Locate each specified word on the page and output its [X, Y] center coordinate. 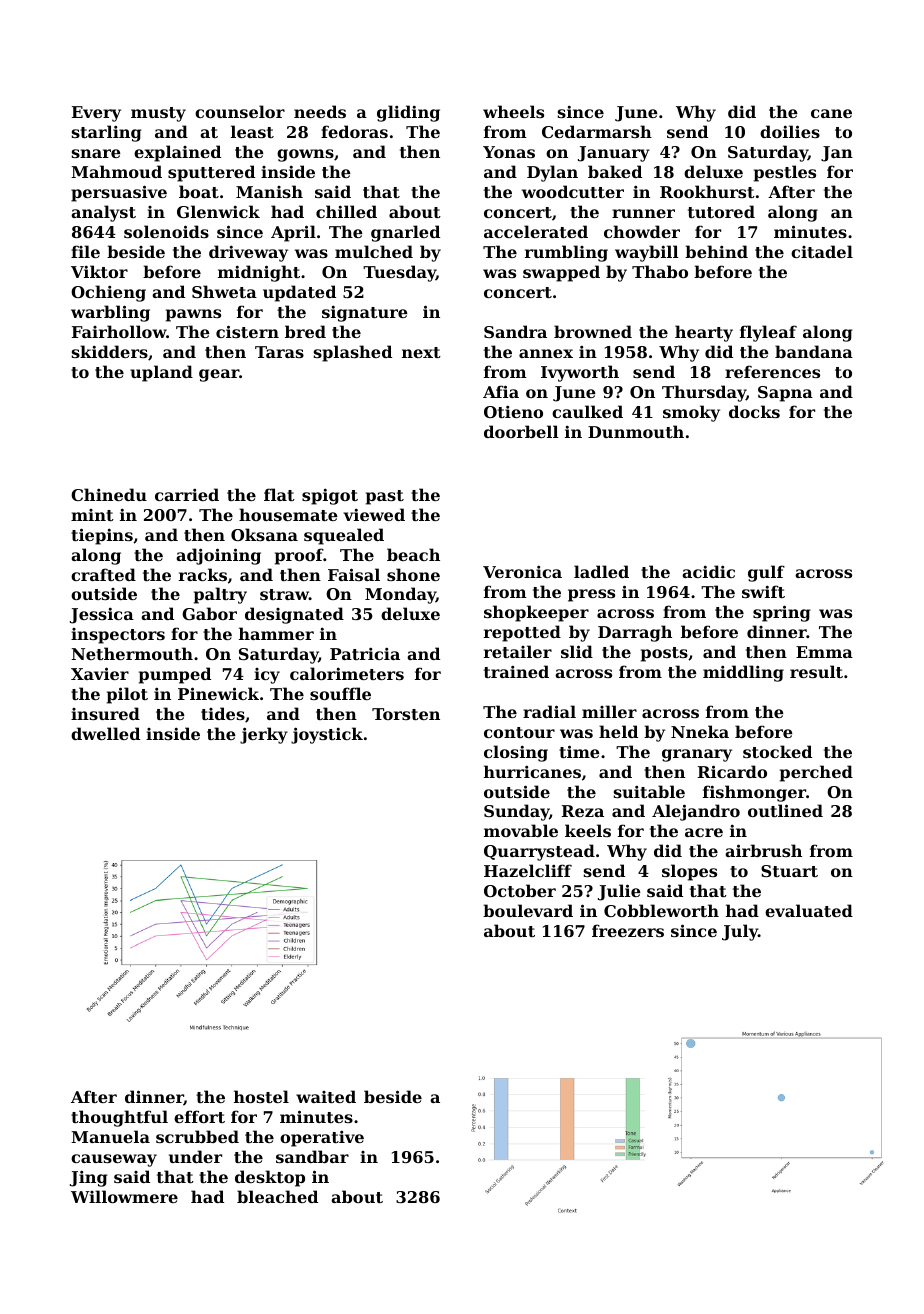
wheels [513, 111]
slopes [689, 872]
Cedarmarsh [597, 131]
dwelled [105, 733]
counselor [240, 111]
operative [322, 1138]
